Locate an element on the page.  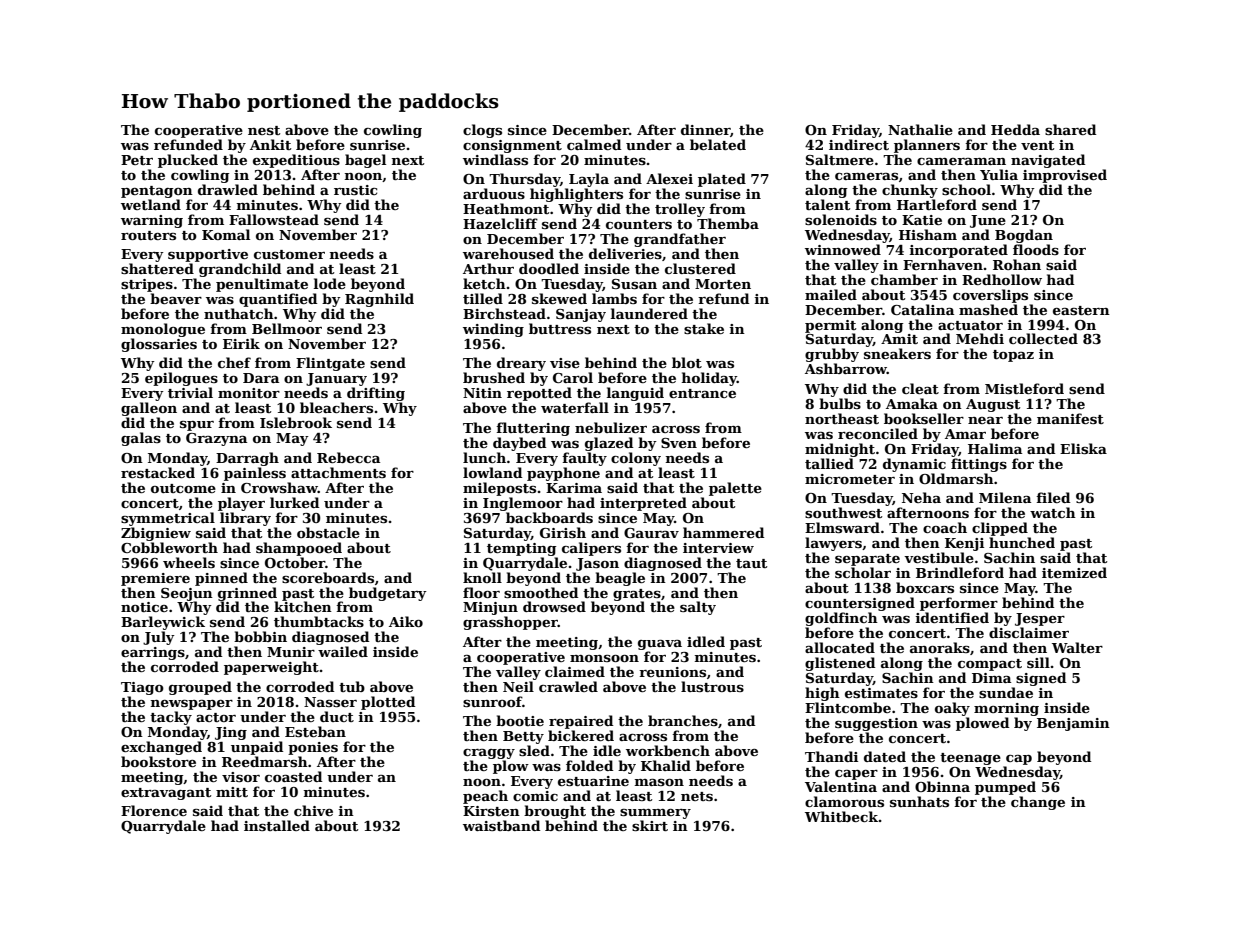
waistband is located at coordinates (501, 825).
